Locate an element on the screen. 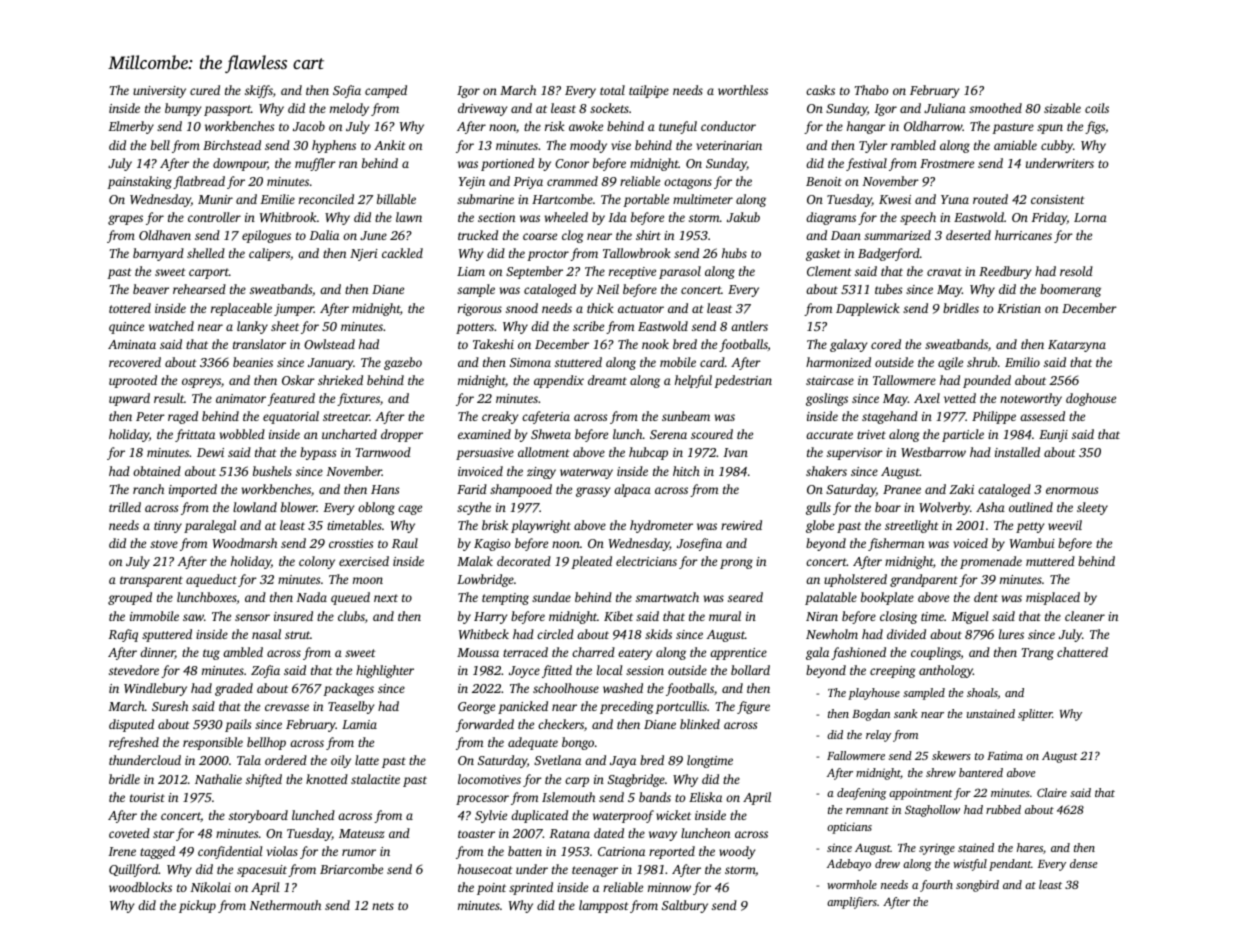 The width and height of the screenshot is (1233, 952). schoolhouse is located at coordinates (566, 688).
